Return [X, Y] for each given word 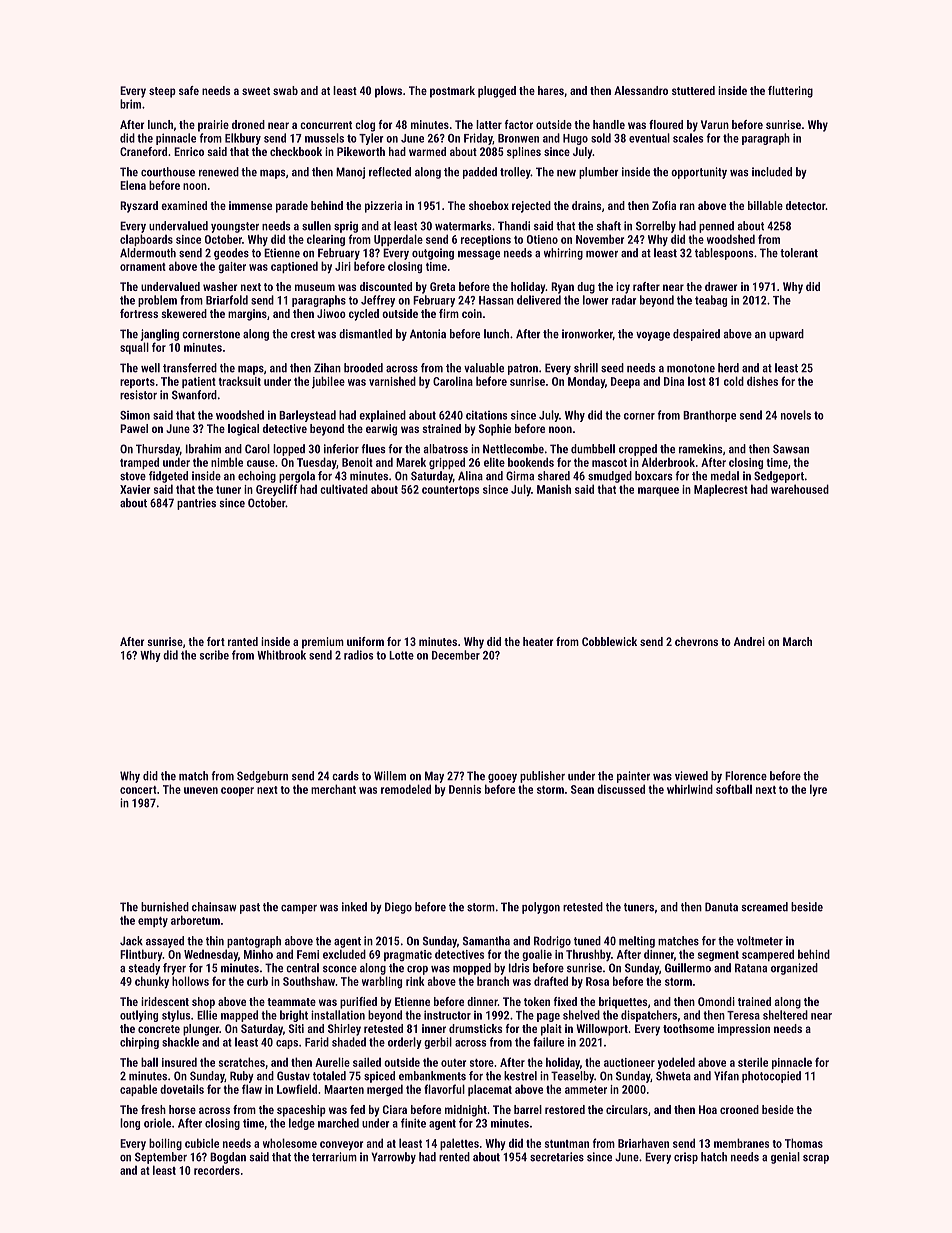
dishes [762, 381]
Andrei [749, 641]
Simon [135, 415]
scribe [214, 655]
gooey [502, 778]
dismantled [365, 334]
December [456, 655]
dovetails [182, 1089]
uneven [201, 790]
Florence [746, 776]
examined [184, 205]
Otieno [542, 239]
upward [786, 335]
